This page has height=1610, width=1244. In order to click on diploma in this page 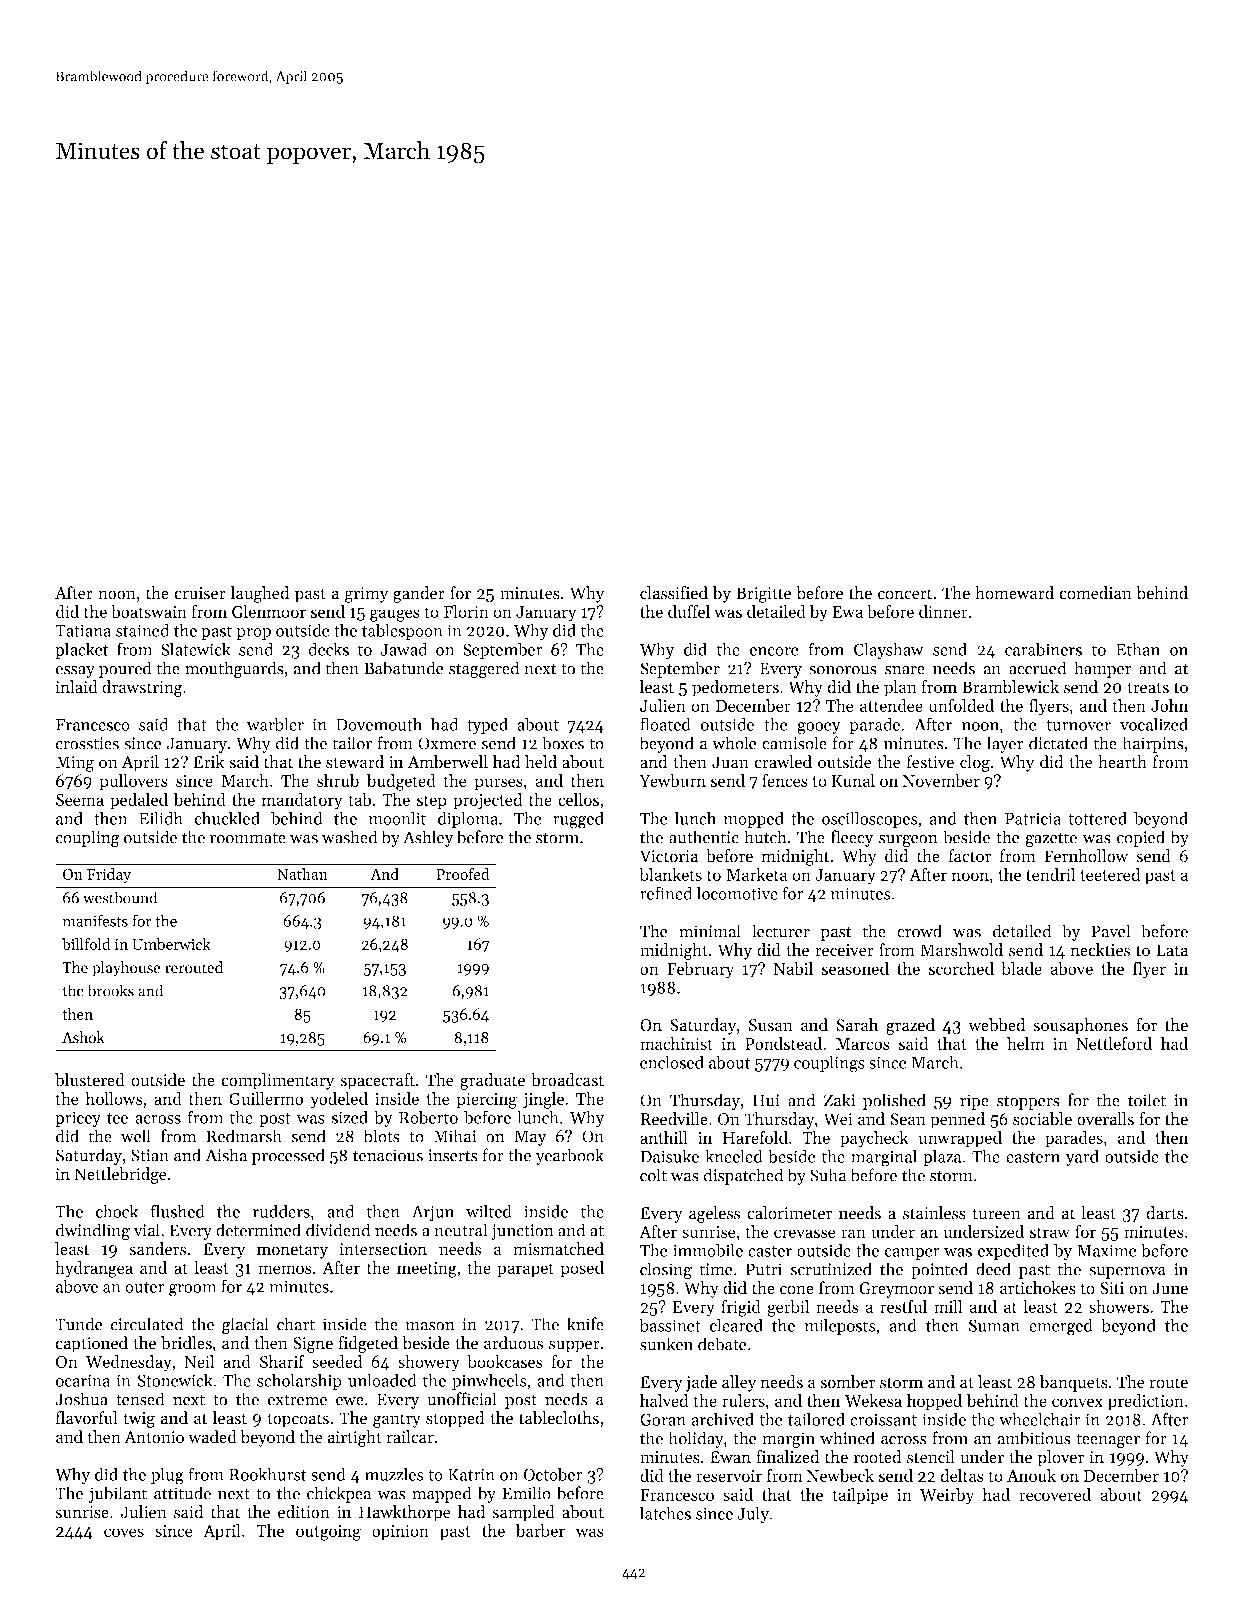, I will do `click(468, 819)`.
